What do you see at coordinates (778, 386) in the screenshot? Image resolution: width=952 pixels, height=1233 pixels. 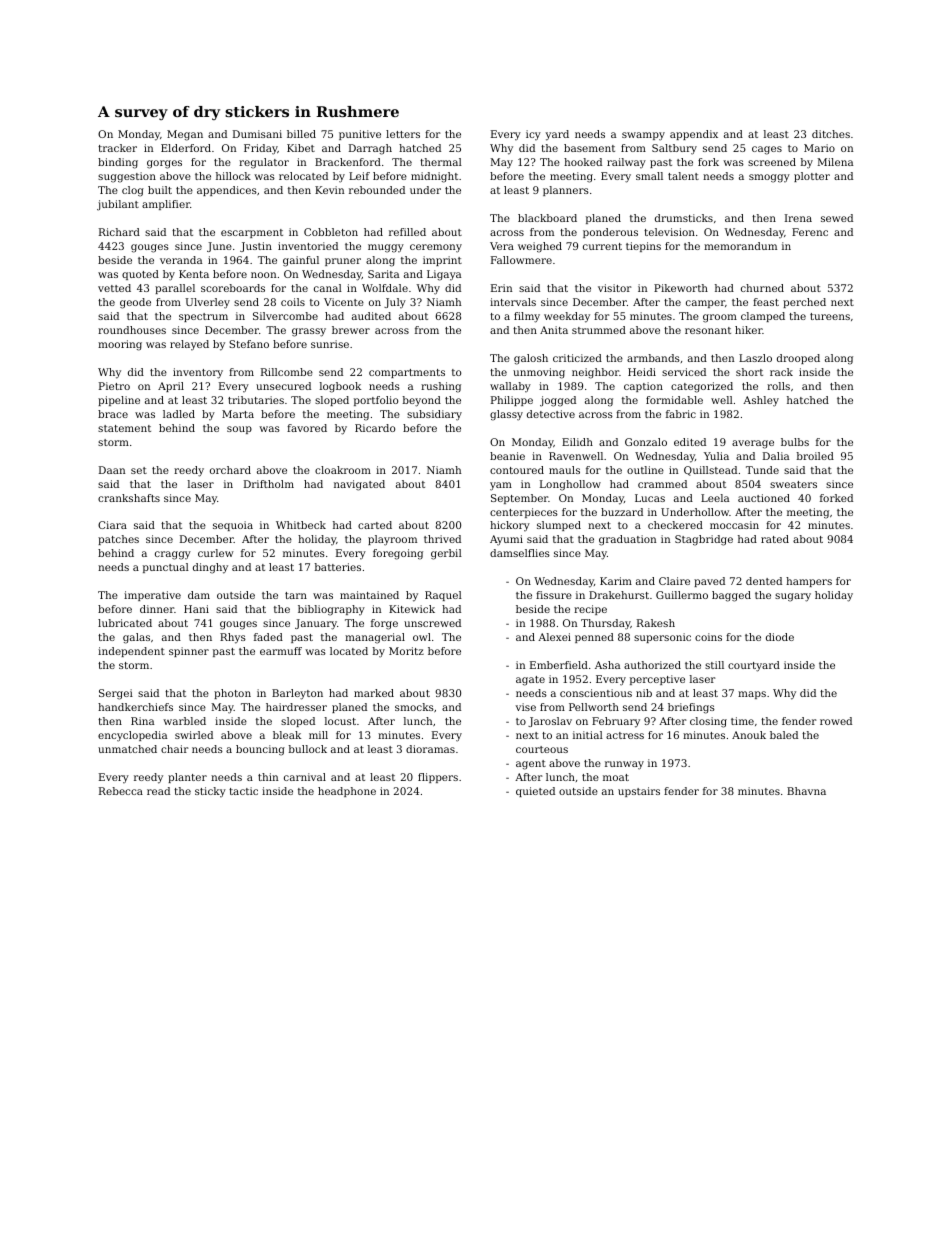 I see `rolls` at bounding box center [778, 386].
